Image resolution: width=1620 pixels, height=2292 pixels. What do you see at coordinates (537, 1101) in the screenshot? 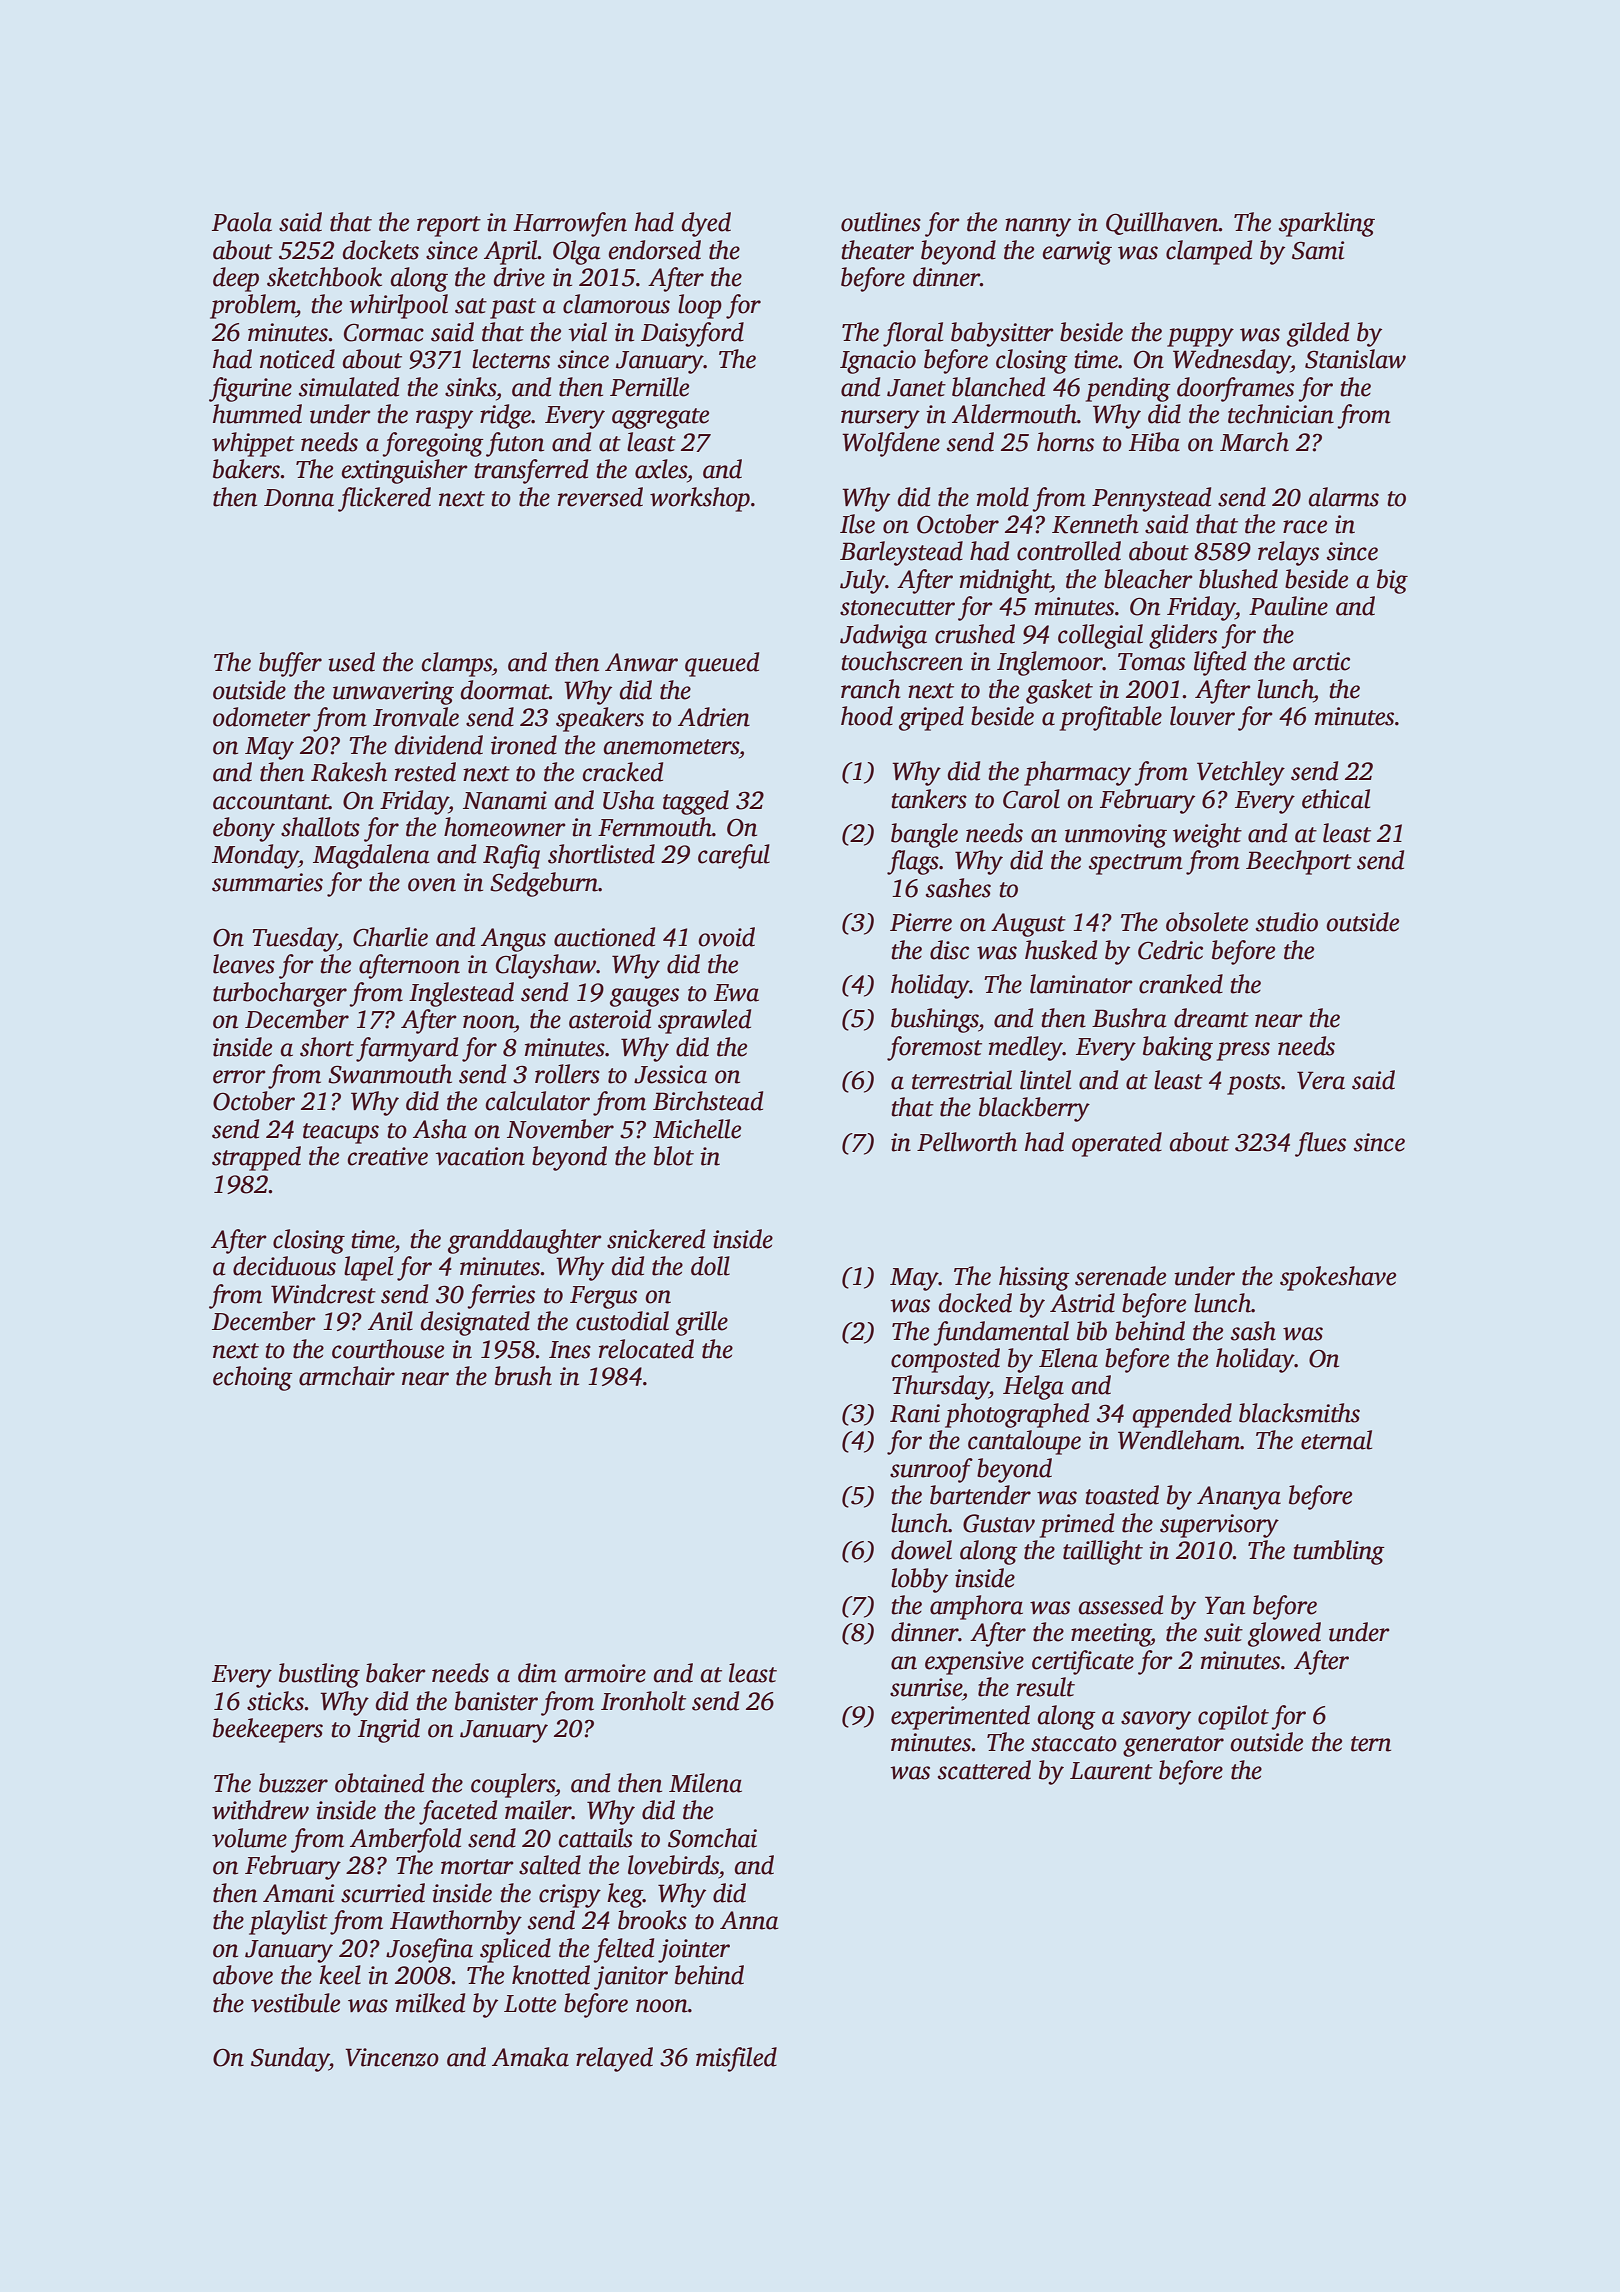
I see `calculator` at bounding box center [537, 1101].
